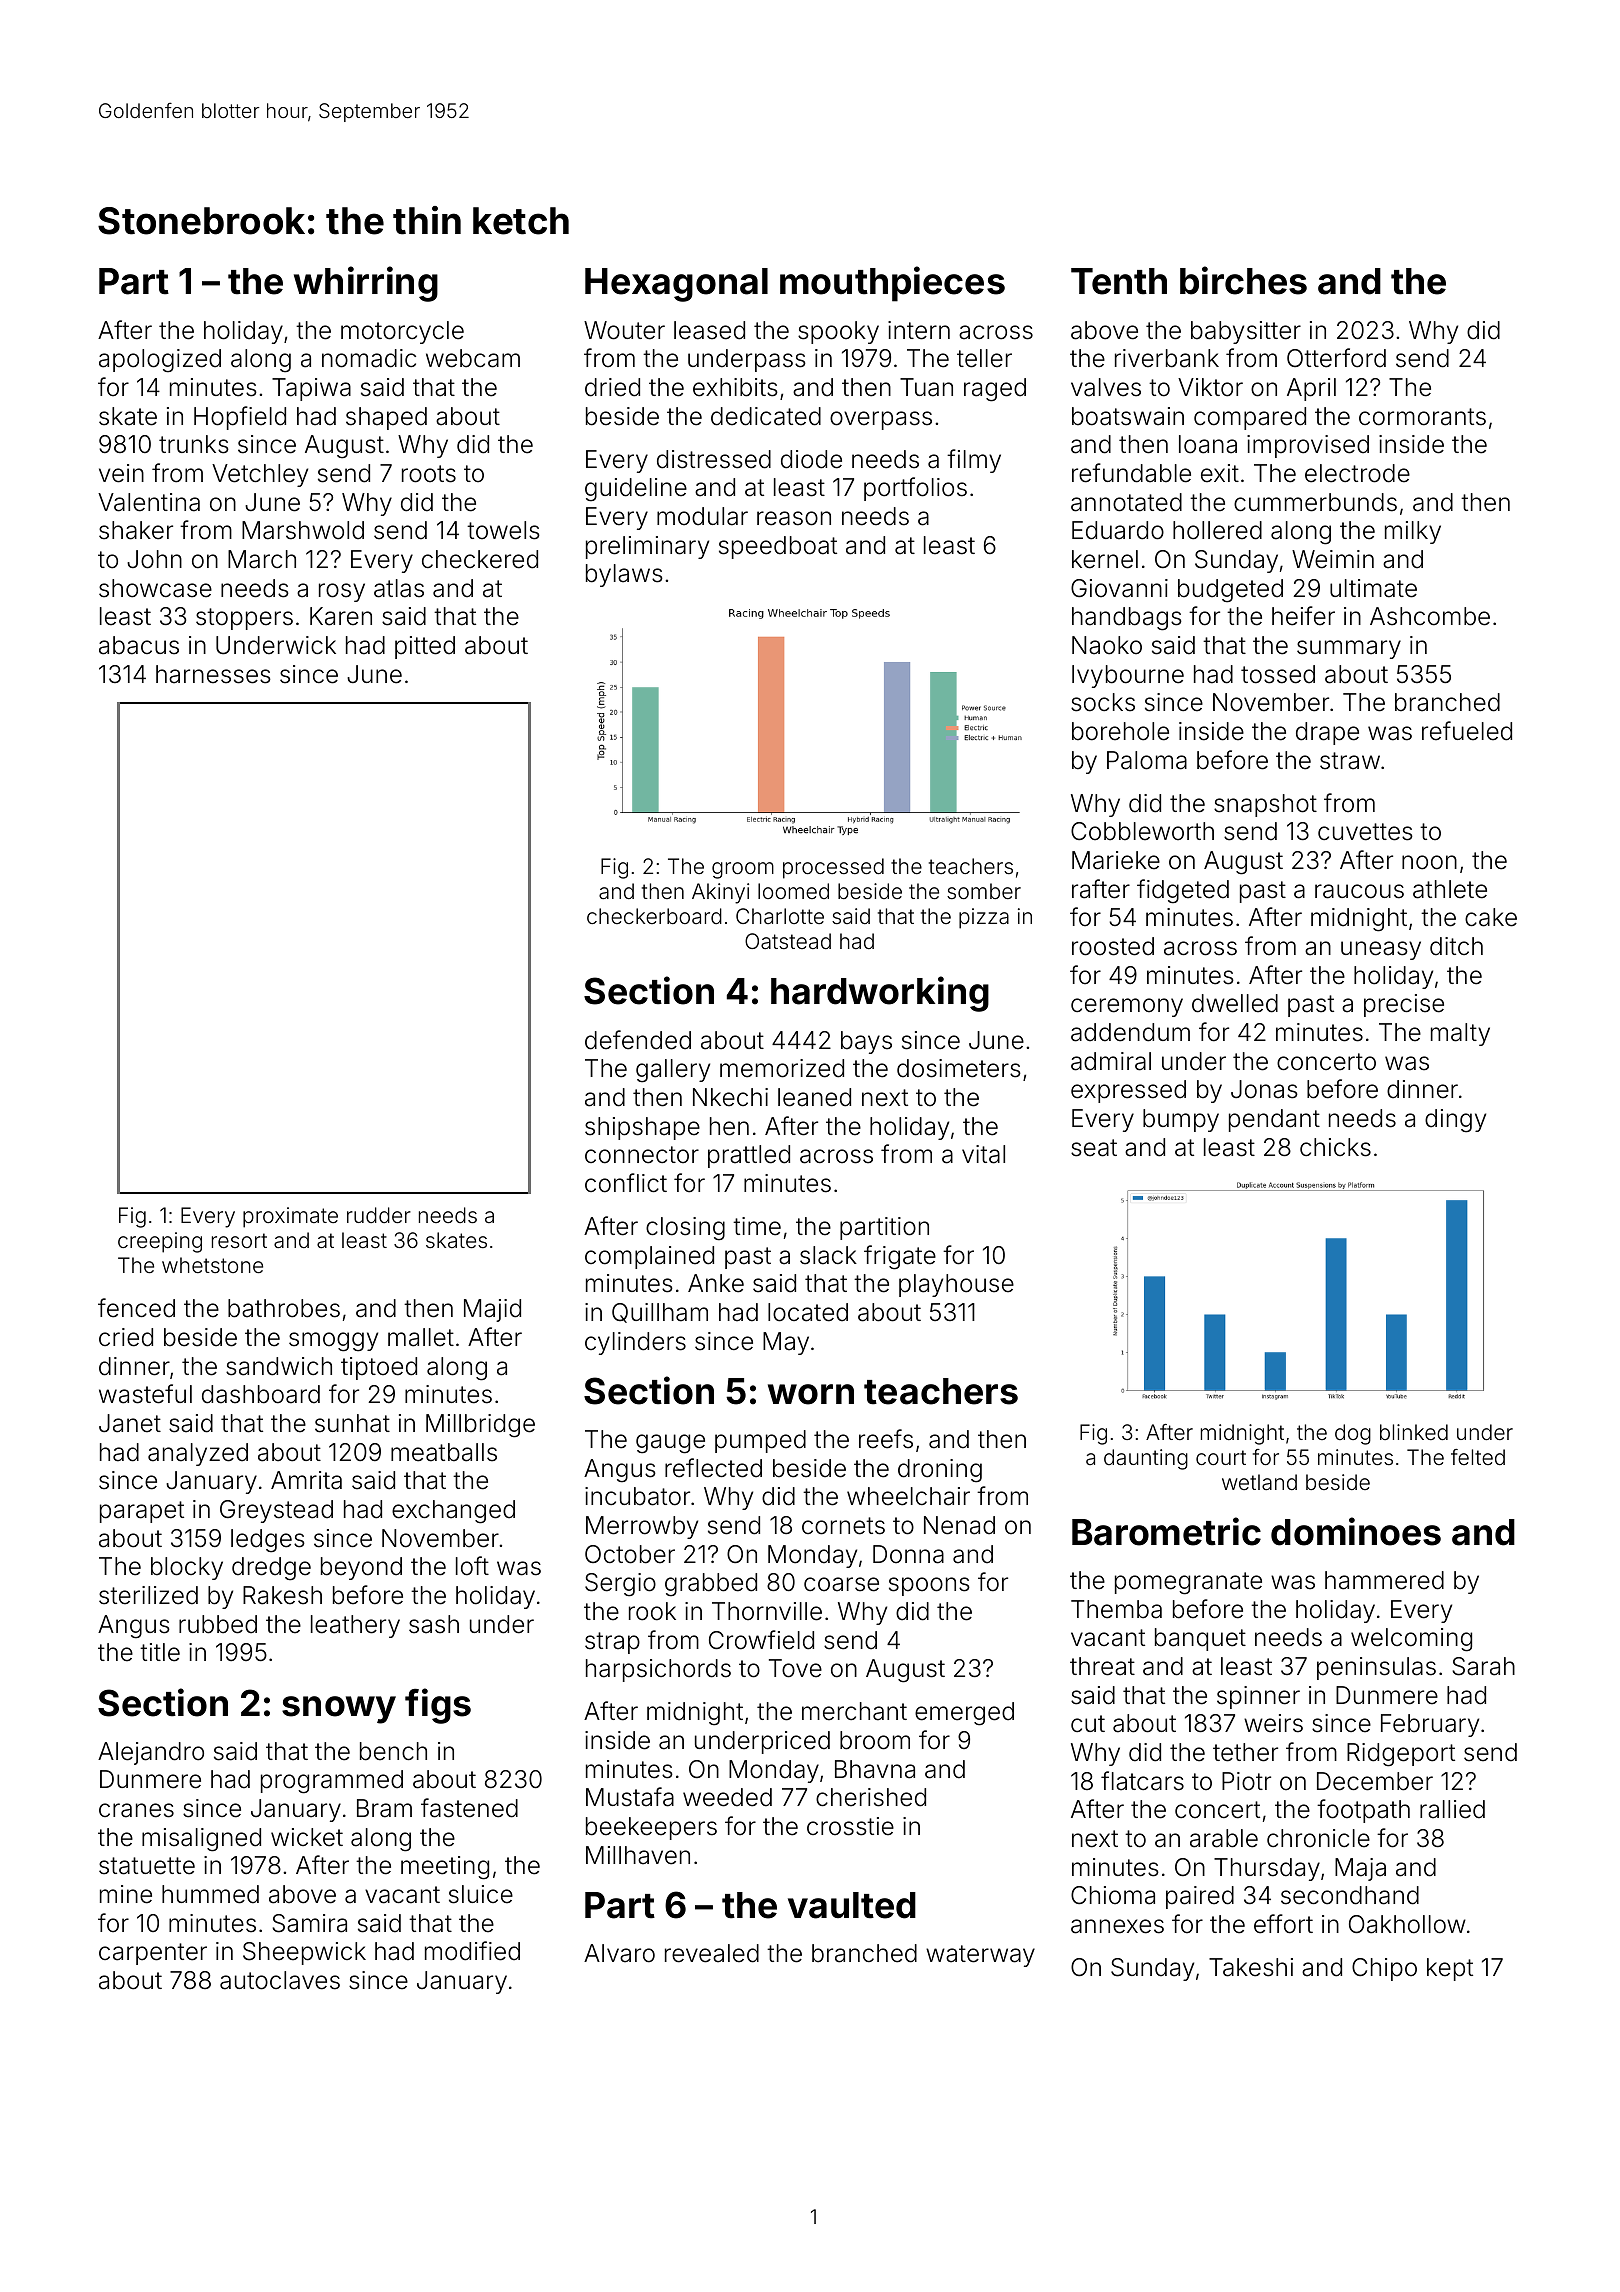 The width and height of the screenshot is (1620, 2292). What do you see at coordinates (642, 1527) in the screenshot?
I see `Merrowby` at bounding box center [642, 1527].
